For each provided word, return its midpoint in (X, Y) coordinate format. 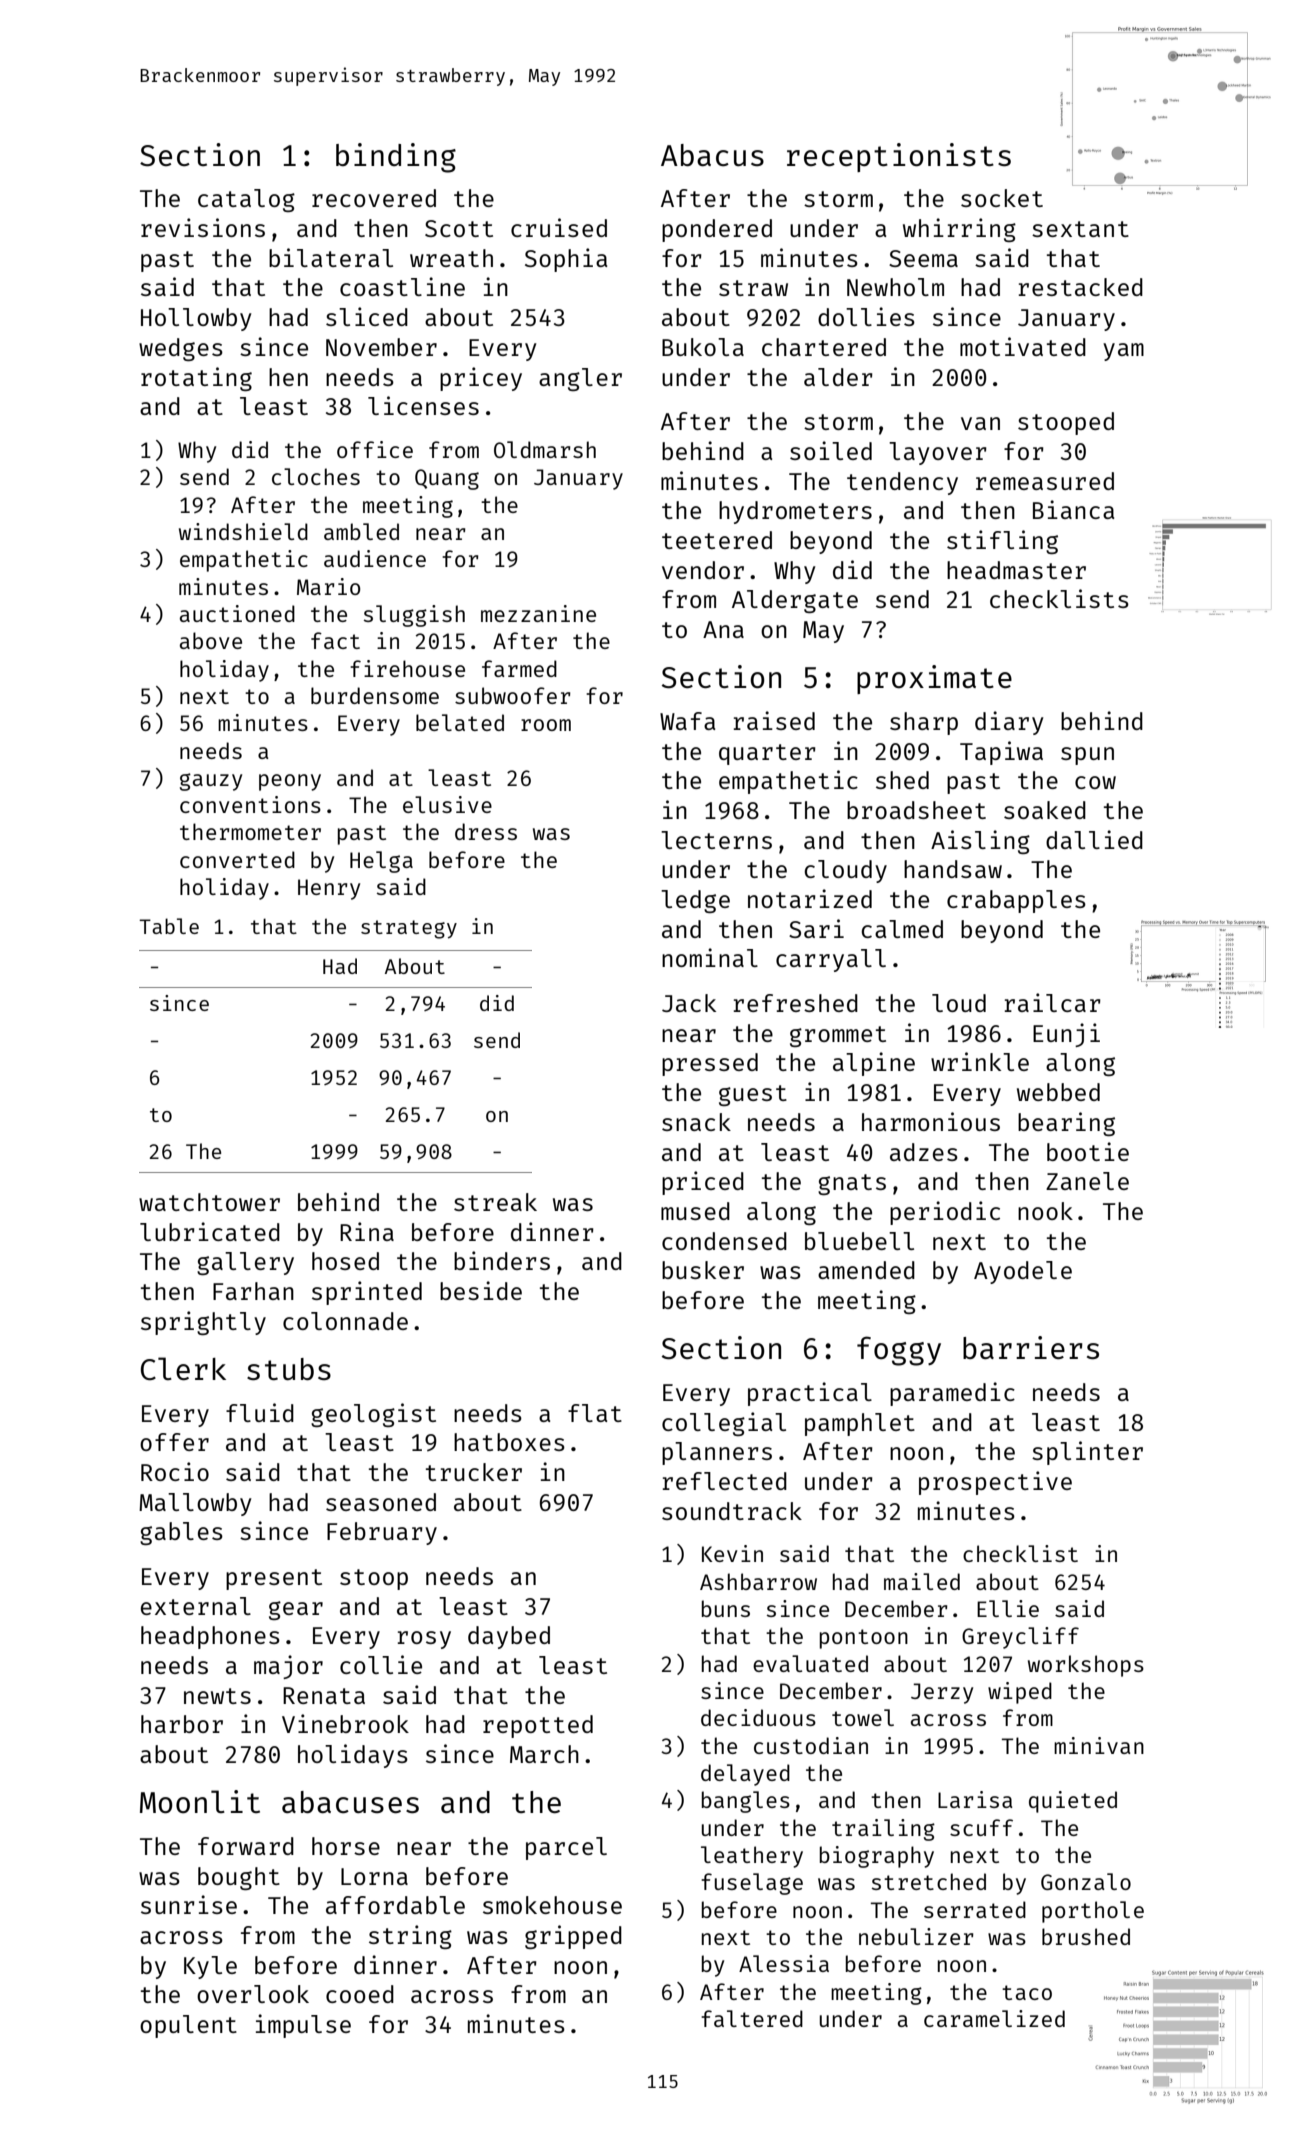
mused (695, 1211)
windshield (243, 531)
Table (169, 926)
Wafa (687, 721)
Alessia (784, 1963)
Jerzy (942, 1693)
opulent (188, 2026)
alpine (874, 1064)
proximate (934, 679)
